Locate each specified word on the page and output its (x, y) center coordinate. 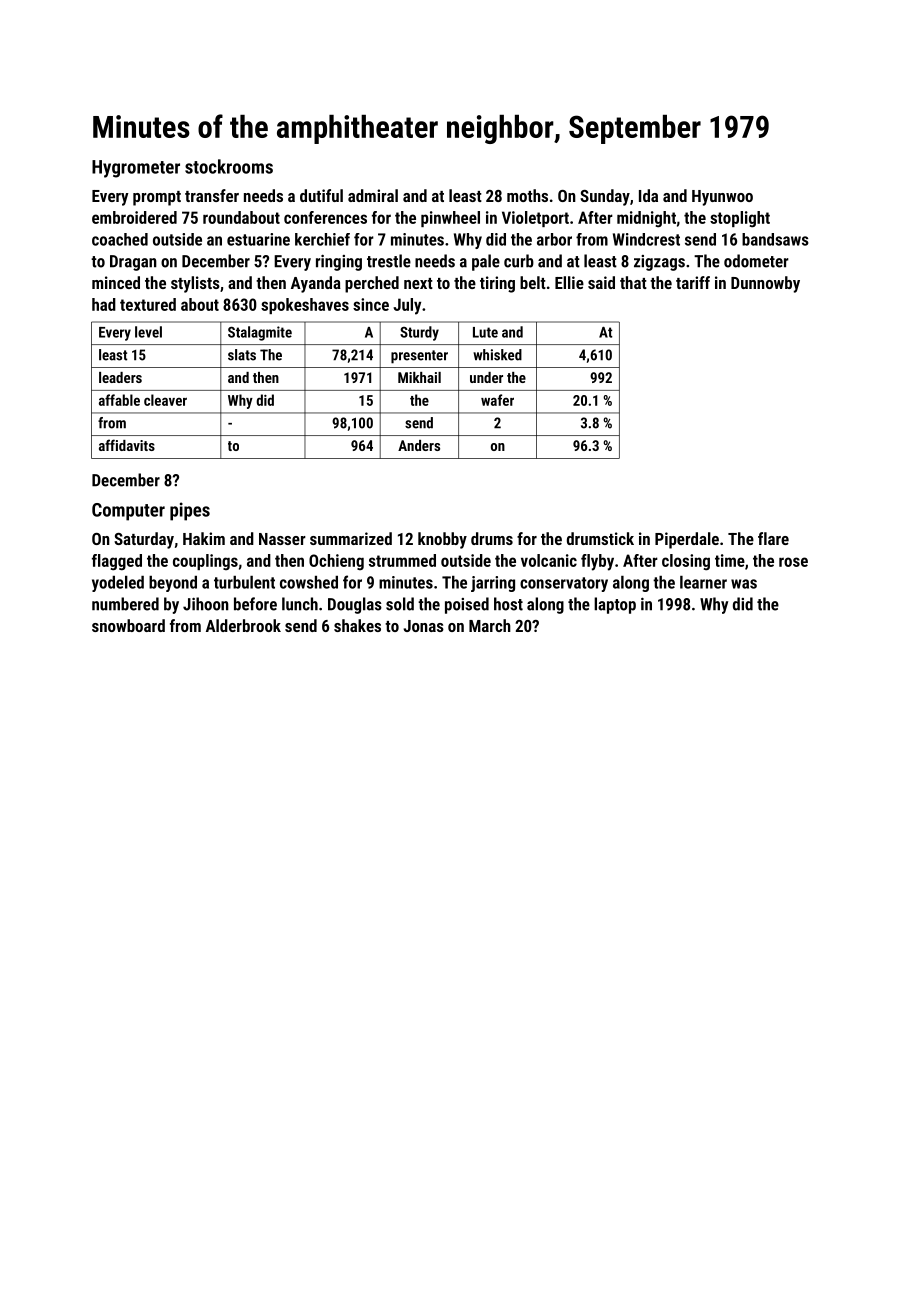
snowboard (128, 625)
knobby (442, 540)
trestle (389, 261)
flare (773, 538)
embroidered (134, 217)
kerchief (322, 239)
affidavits (127, 445)
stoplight (740, 219)
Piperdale (687, 540)
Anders (419, 445)
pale (486, 262)
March (490, 625)
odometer (756, 261)
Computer (128, 512)
